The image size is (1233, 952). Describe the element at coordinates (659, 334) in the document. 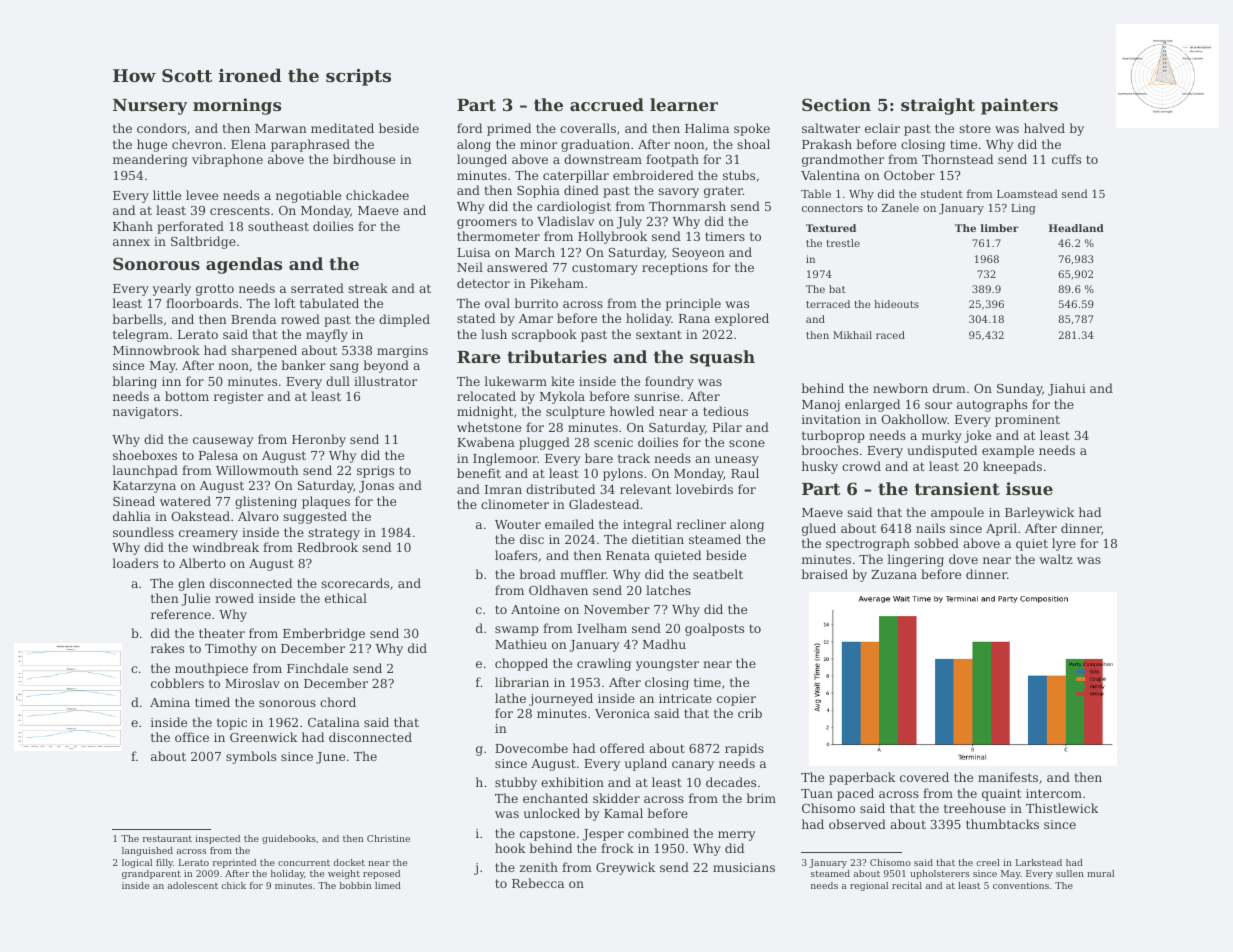

I see `sextant` at that location.
